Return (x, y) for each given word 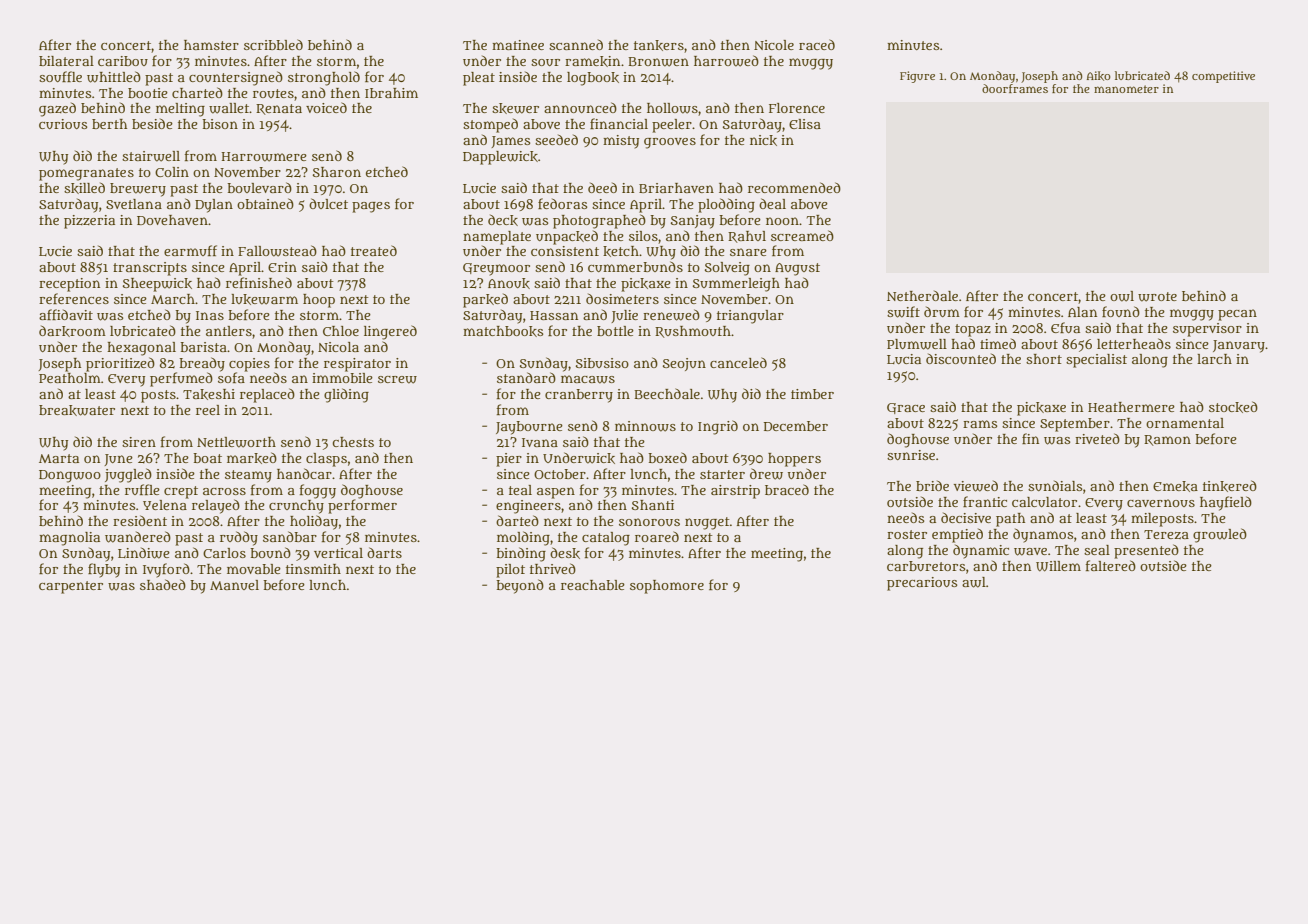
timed (998, 343)
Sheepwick (157, 285)
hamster (211, 45)
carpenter (71, 587)
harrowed (726, 61)
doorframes (1015, 88)
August (797, 269)
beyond (520, 586)
